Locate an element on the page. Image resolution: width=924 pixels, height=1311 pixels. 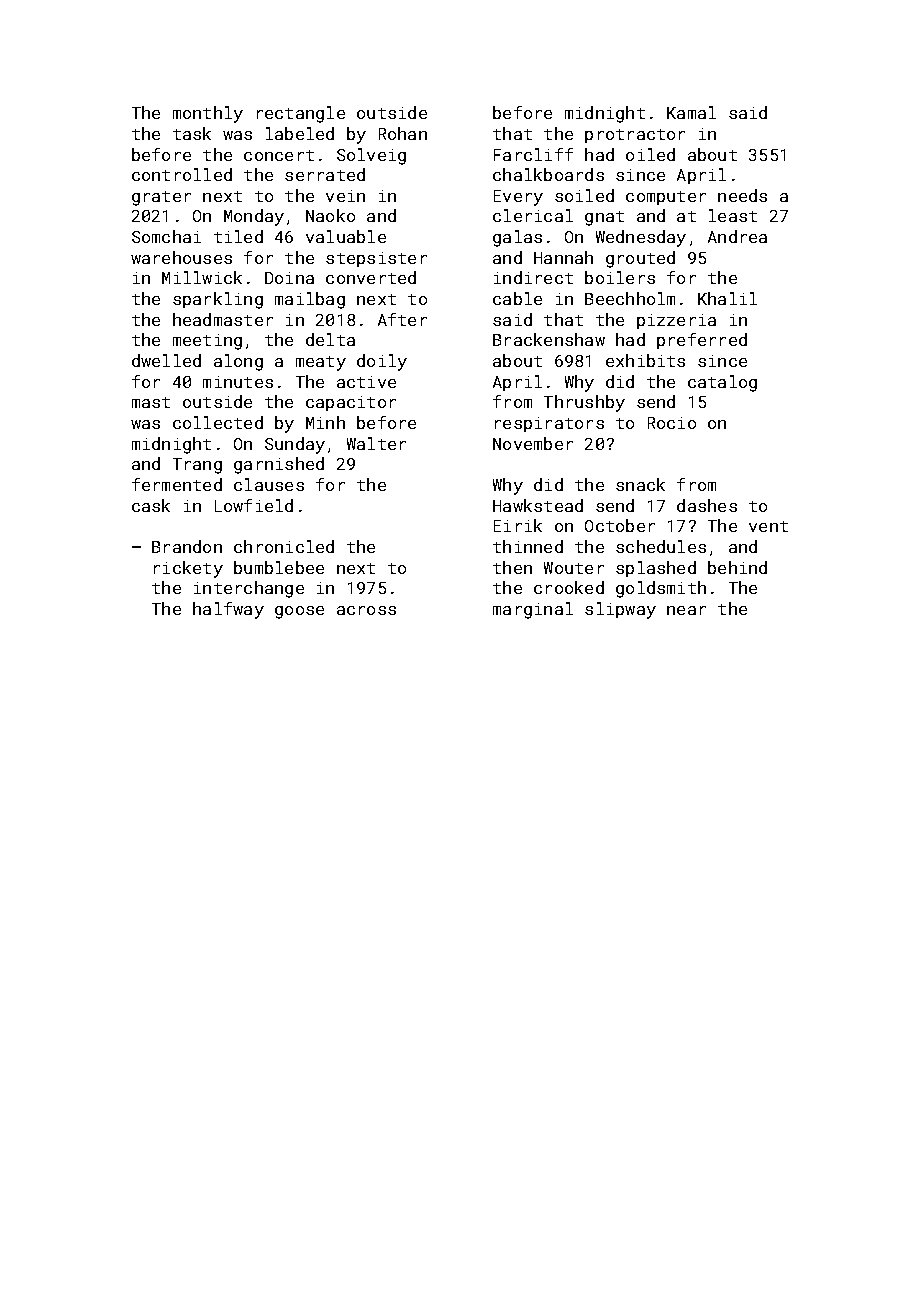
Hawkstead is located at coordinates (538, 505).
